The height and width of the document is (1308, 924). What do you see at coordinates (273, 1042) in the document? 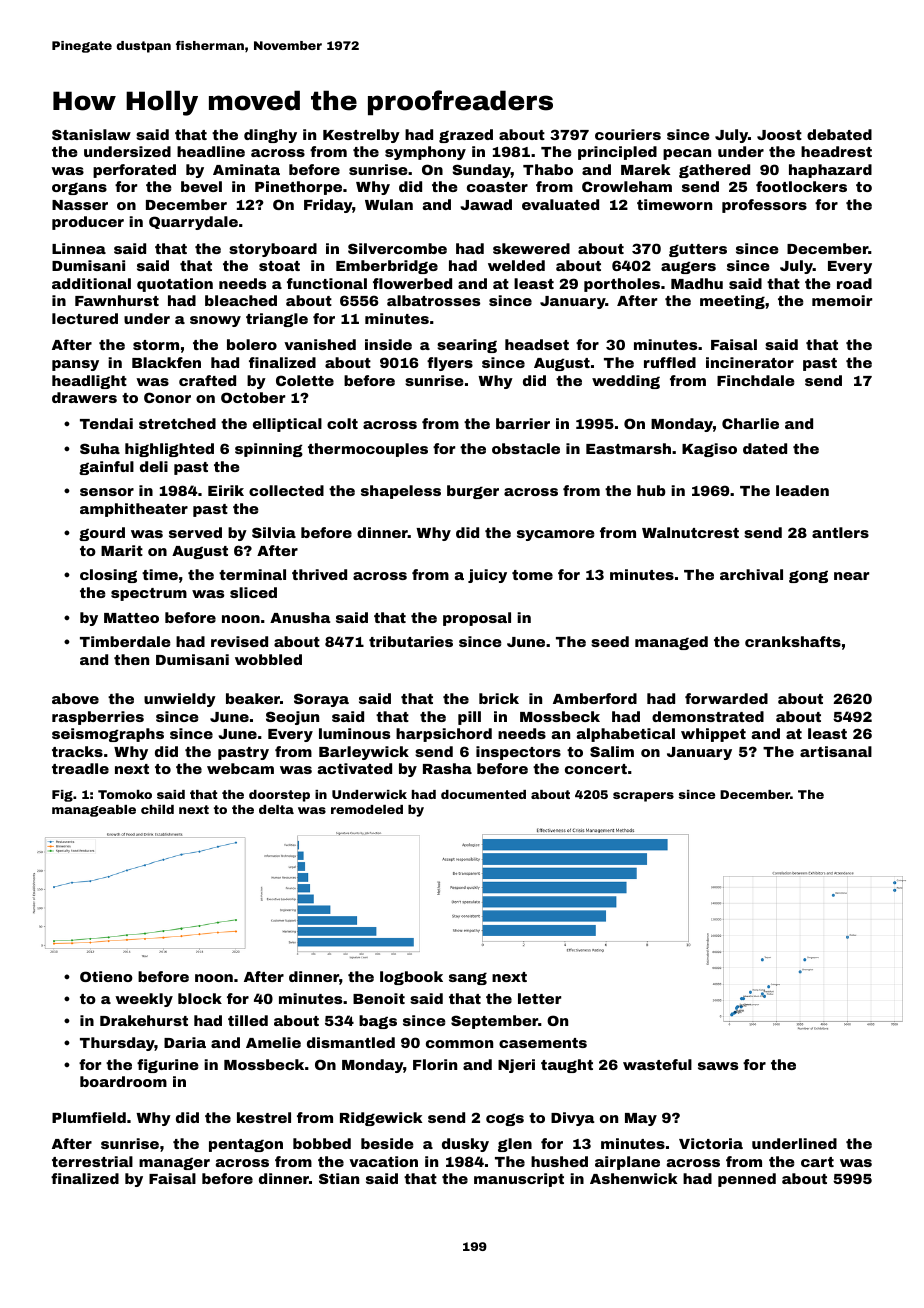
I see `Amelie` at bounding box center [273, 1042].
